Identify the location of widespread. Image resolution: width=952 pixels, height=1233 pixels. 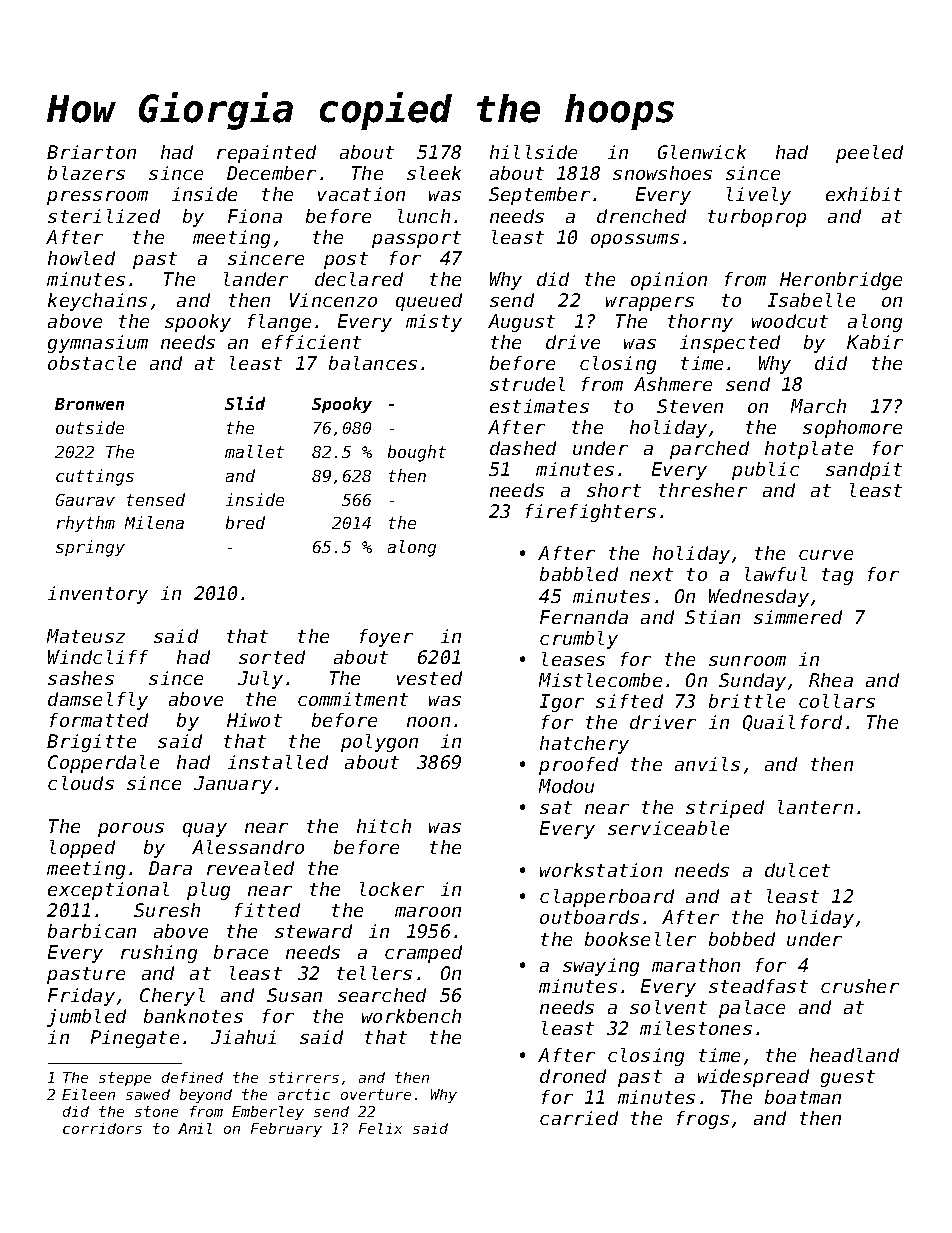
(753, 1078).
